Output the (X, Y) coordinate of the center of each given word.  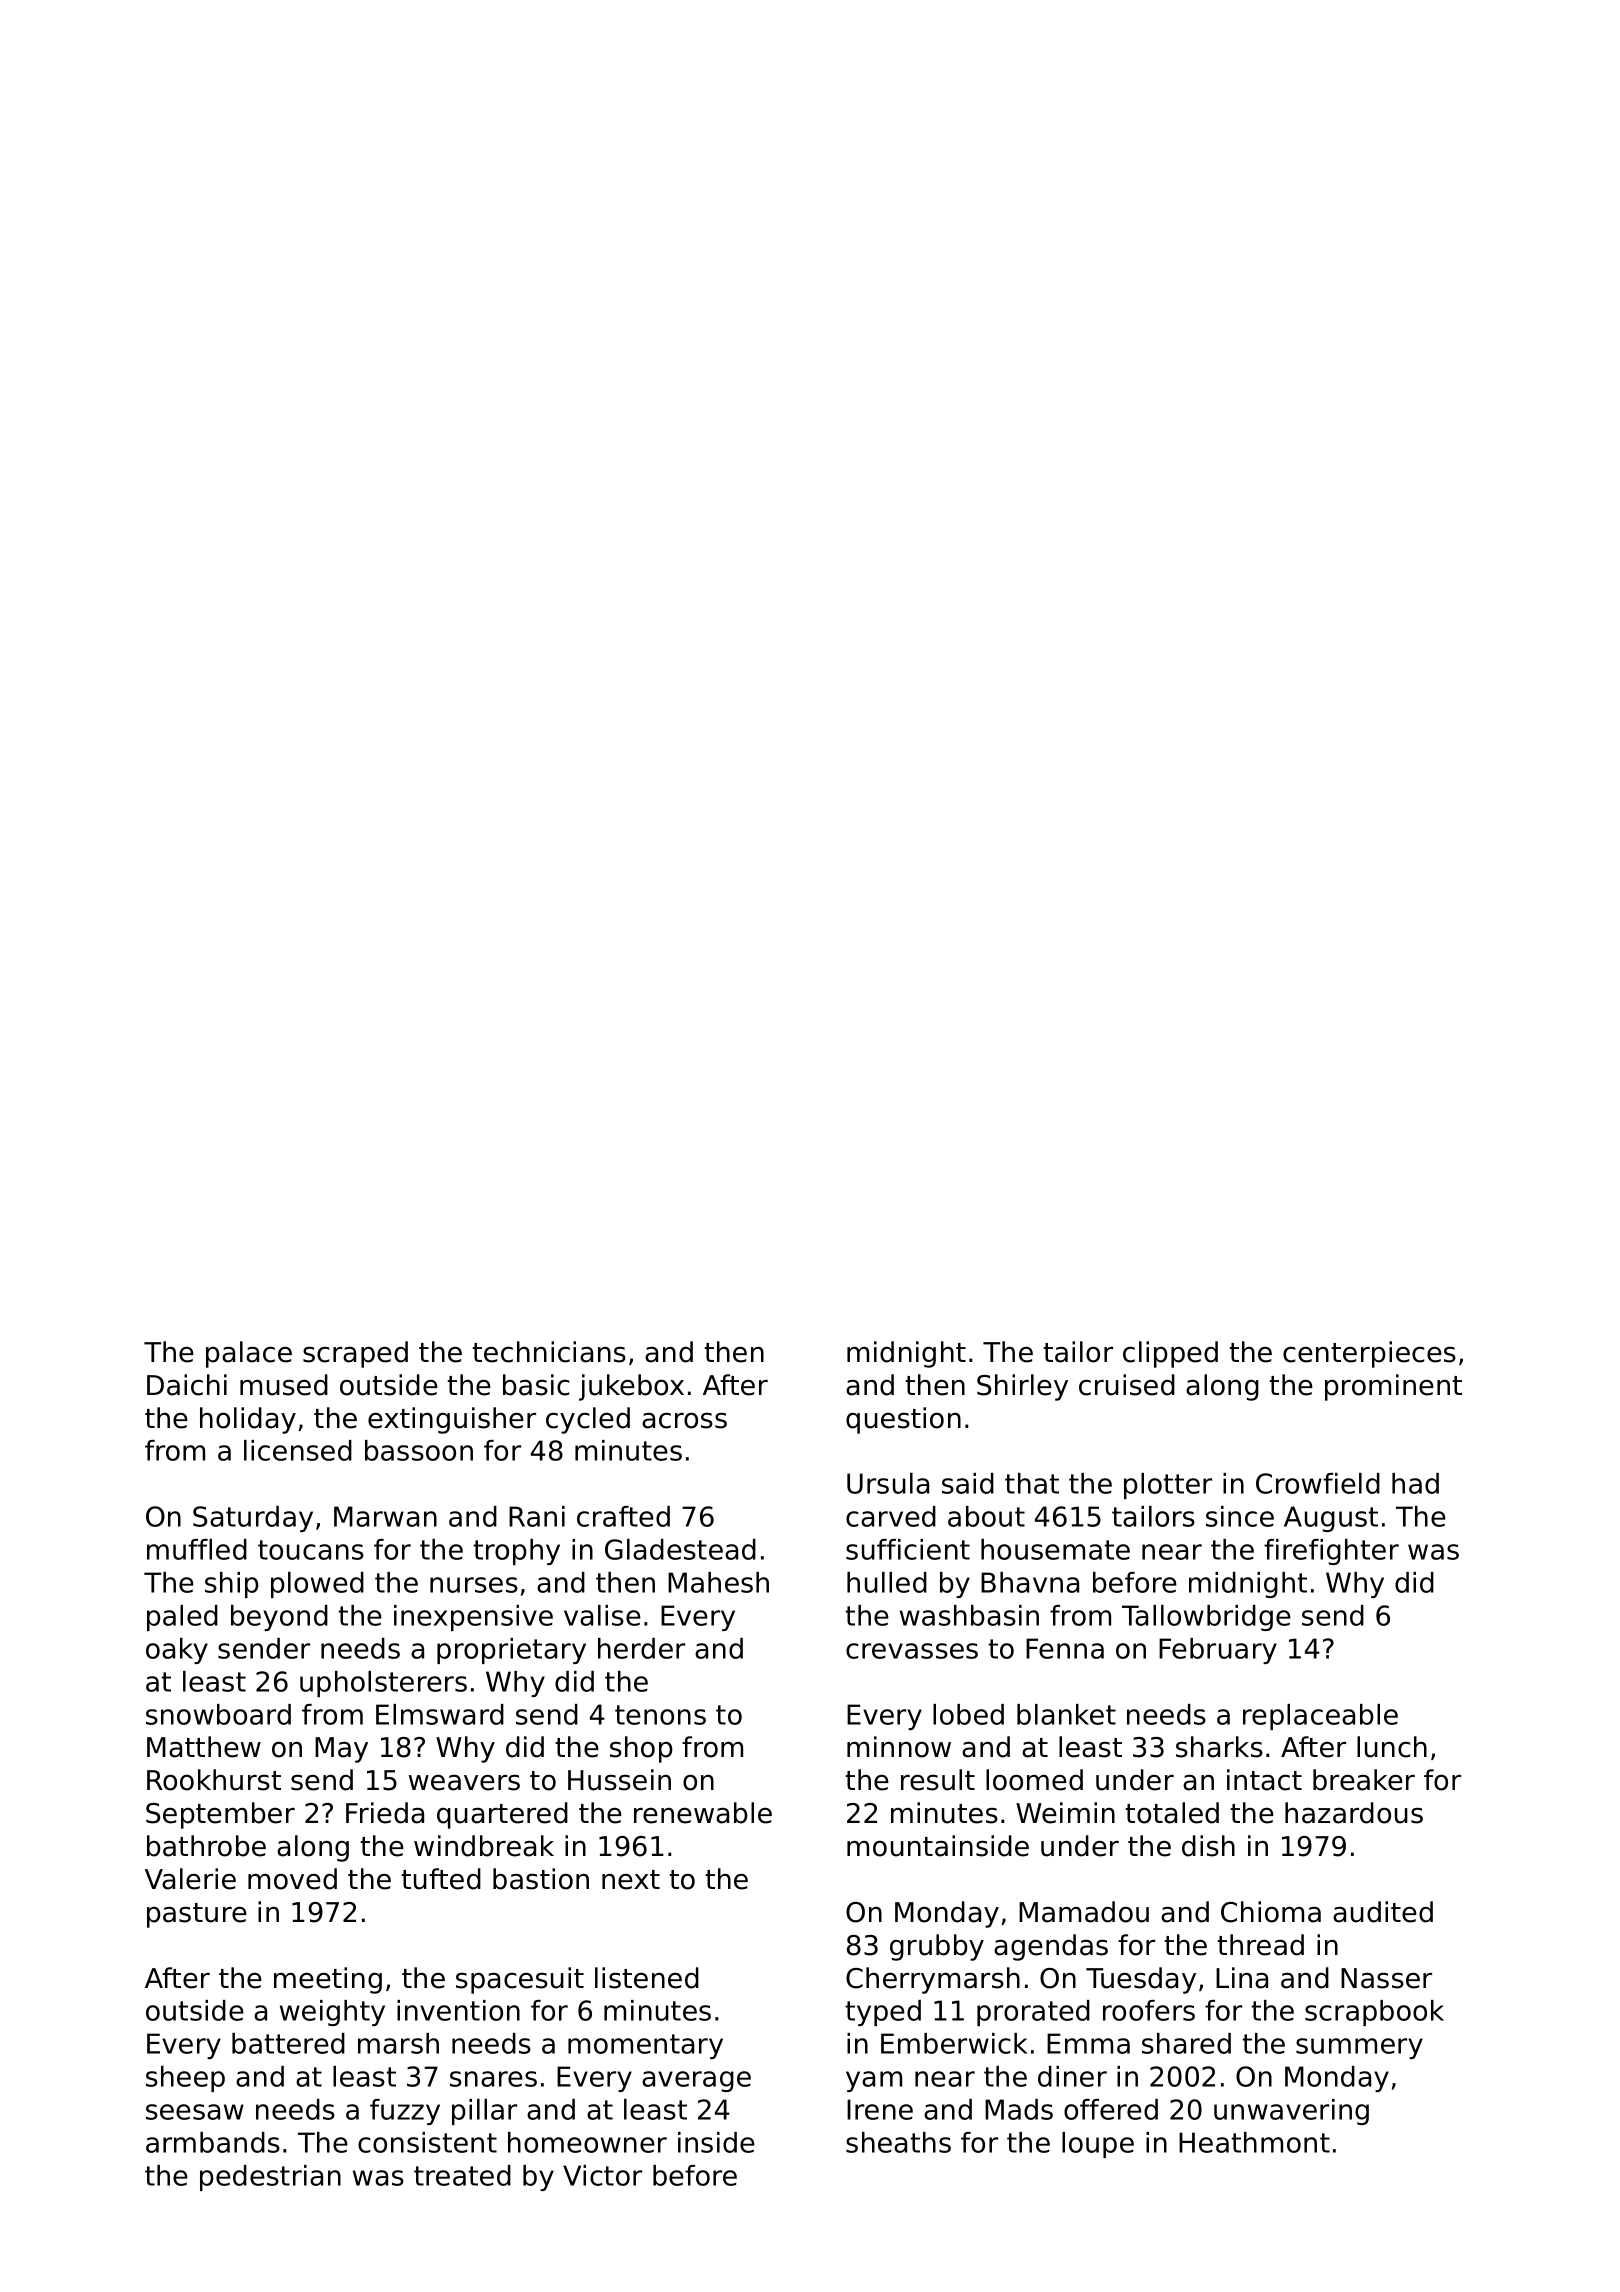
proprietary (511, 1651)
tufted (441, 1879)
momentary (645, 2046)
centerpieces (1369, 1354)
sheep (185, 2079)
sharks (1219, 1747)
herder (641, 1648)
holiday (248, 1420)
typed (883, 2013)
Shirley (1022, 1387)
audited (1383, 1912)
